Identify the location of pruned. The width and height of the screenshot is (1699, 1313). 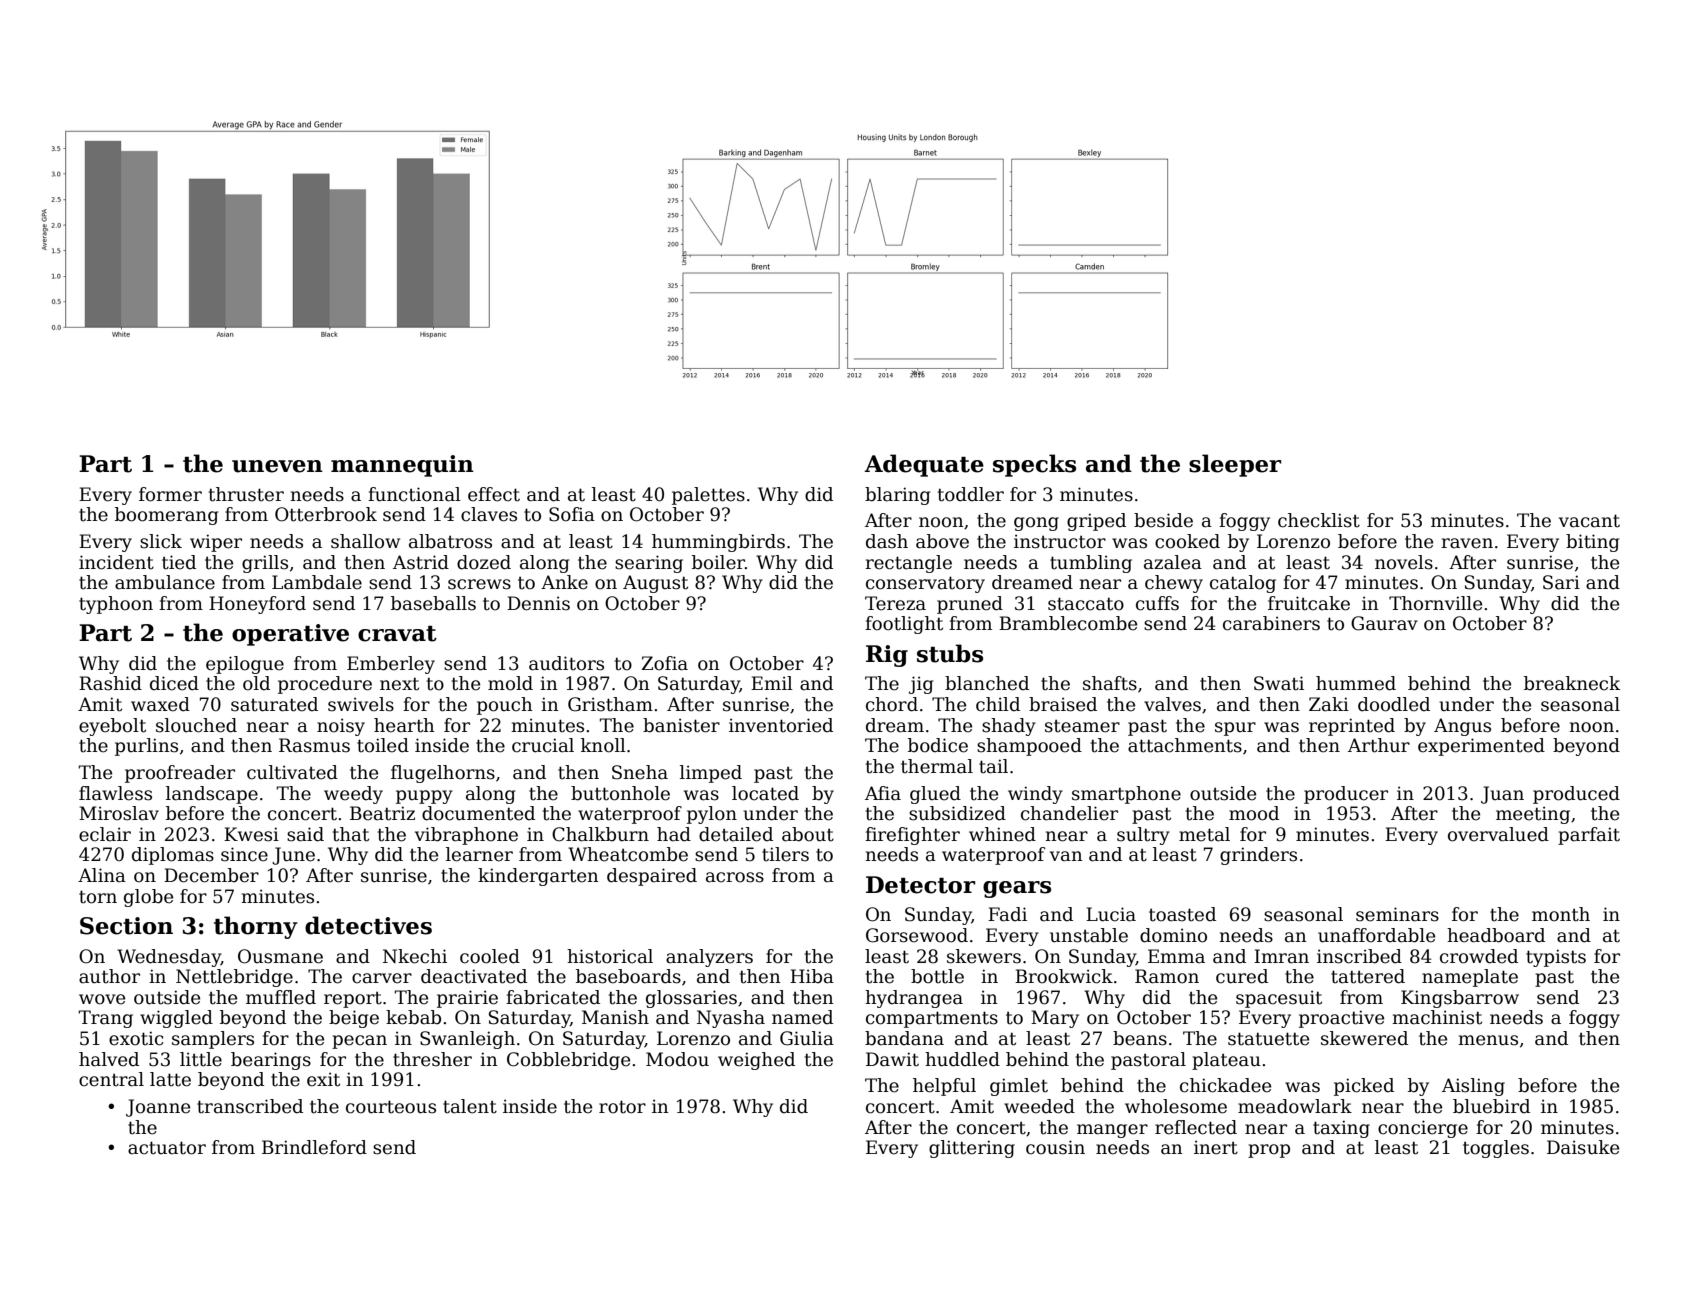
(970, 605).
